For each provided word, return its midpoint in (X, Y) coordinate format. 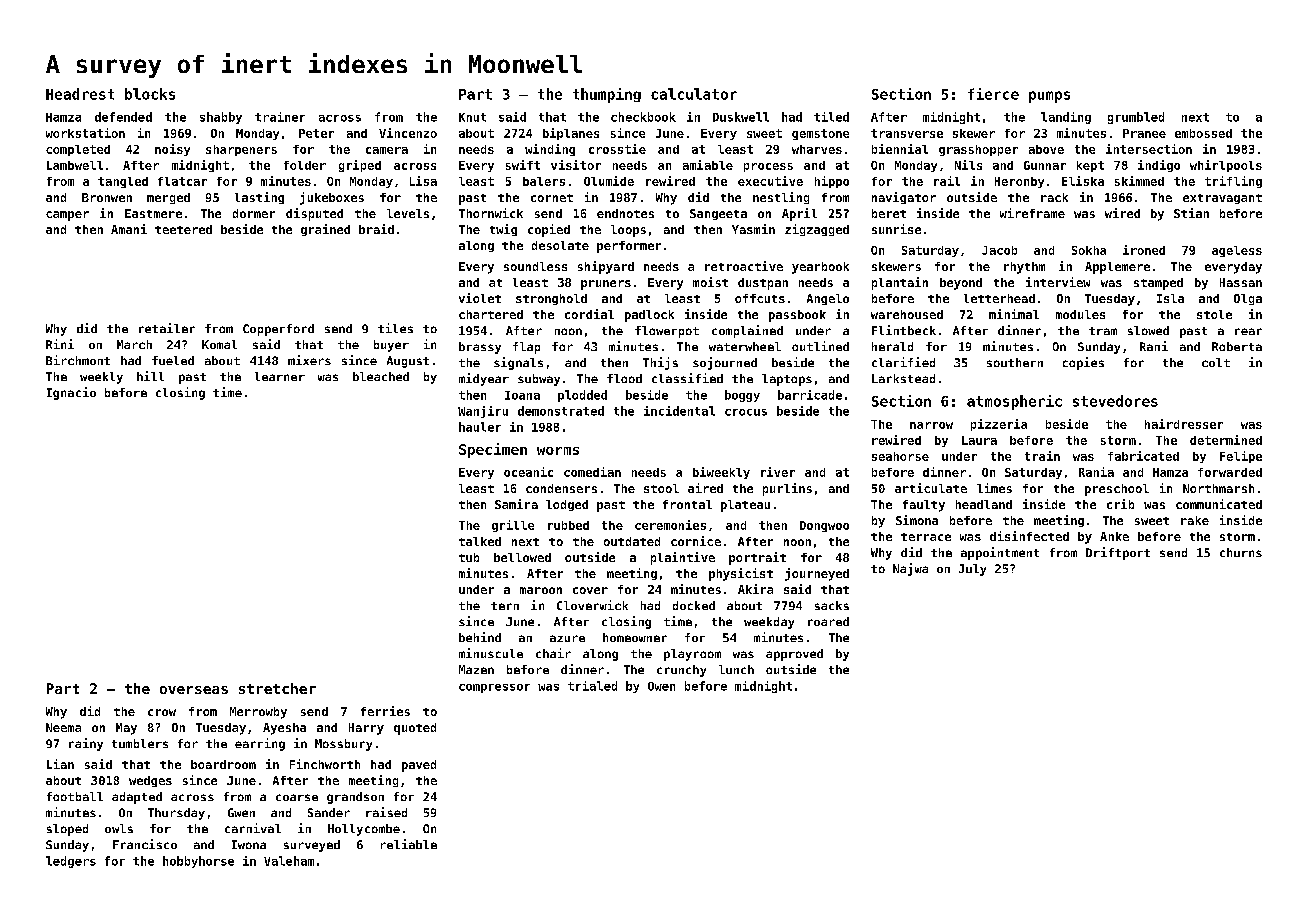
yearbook (820, 268)
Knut (472, 117)
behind (480, 637)
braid (376, 229)
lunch (736, 669)
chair (553, 653)
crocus (746, 412)
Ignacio (71, 393)
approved (794, 655)
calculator (694, 94)
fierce (993, 94)
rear (1248, 331)
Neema (63, 727)
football (75, 796)
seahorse (900, 456)
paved (419, 766)
